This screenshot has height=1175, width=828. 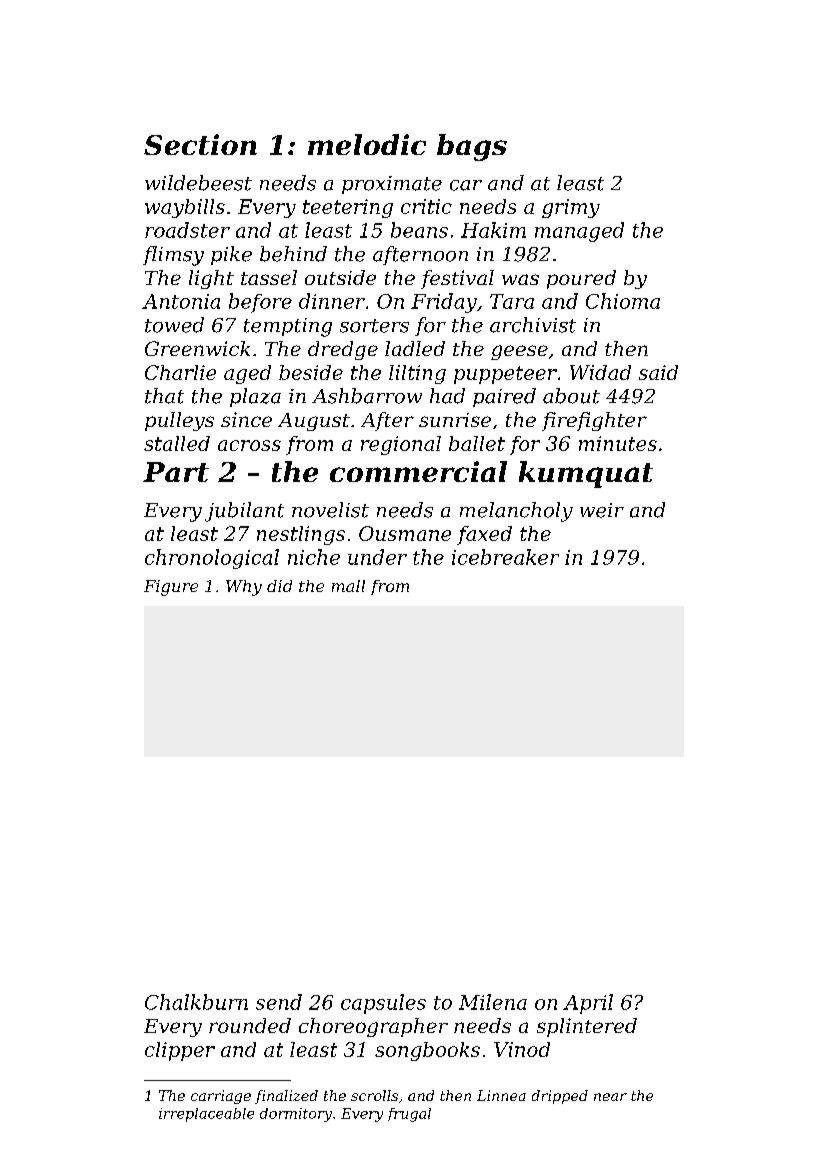 I want to click on grimy, so click(x=571, y=208).
